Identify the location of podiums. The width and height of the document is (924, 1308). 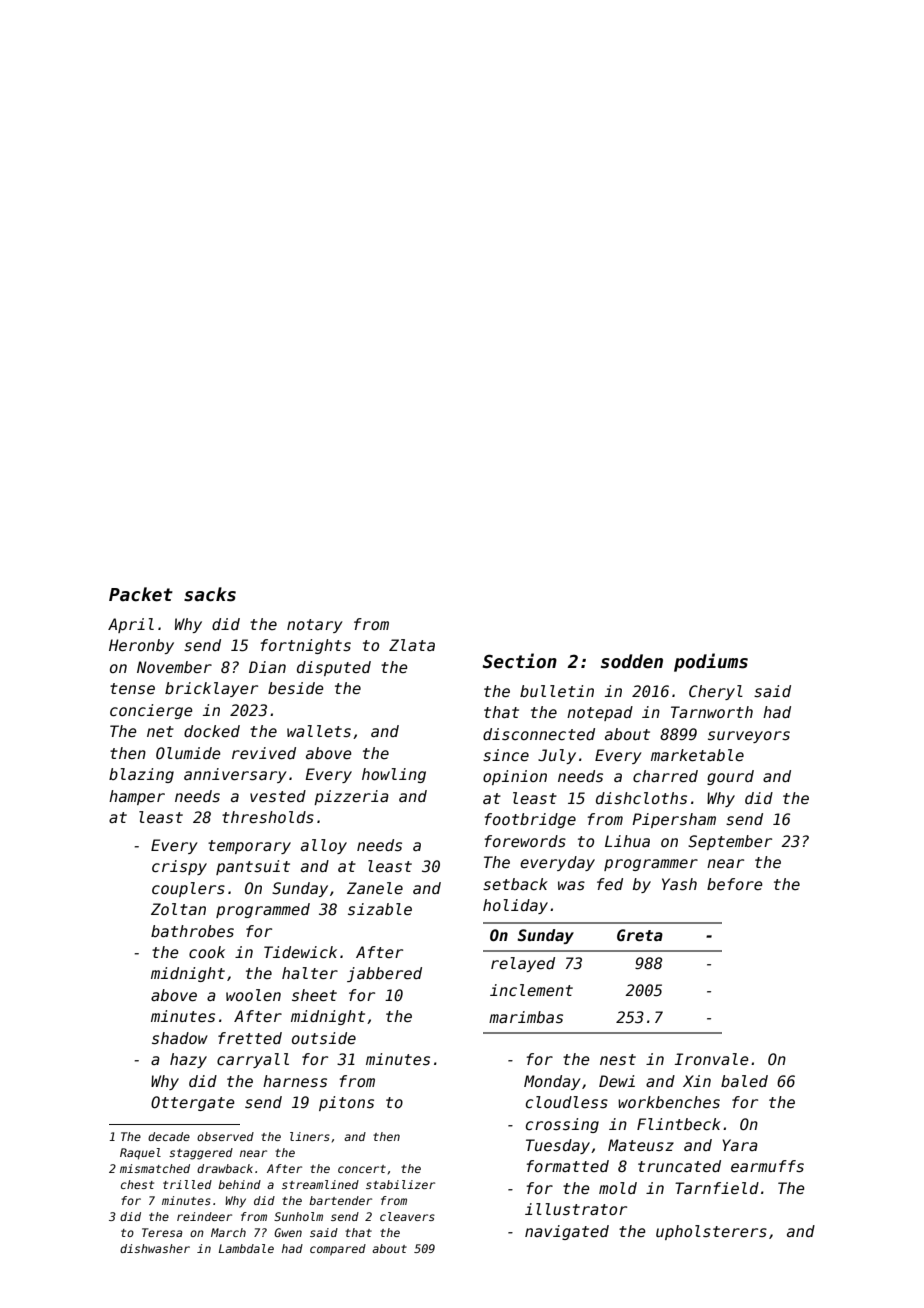
(711, 662).
